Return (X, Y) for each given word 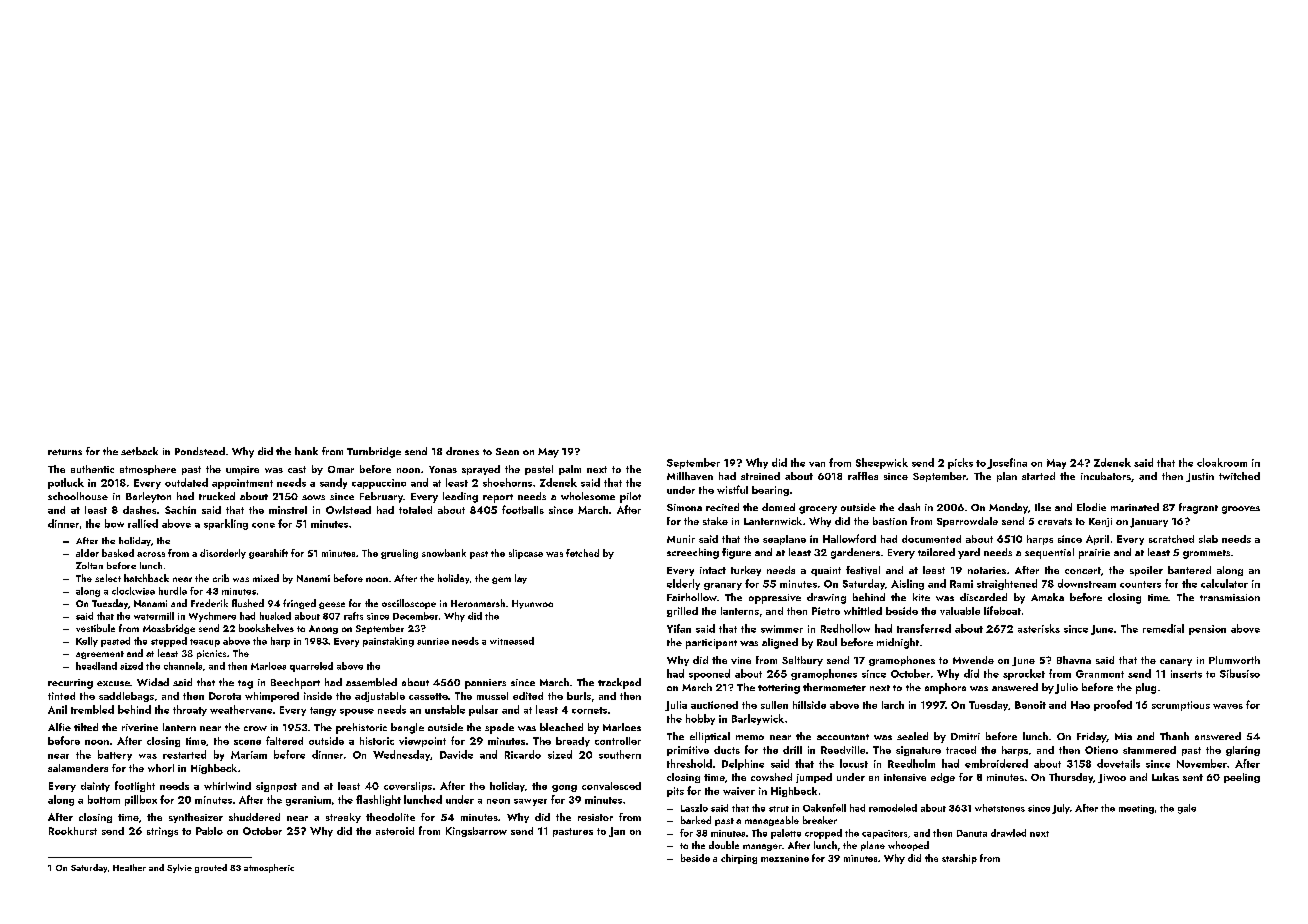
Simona (684, 507)
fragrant (1198, 508)
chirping (739, 859)
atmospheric (269, 868)
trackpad (619, 683)
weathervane (241, 709)
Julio (1066, 688)
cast (297, 469)
